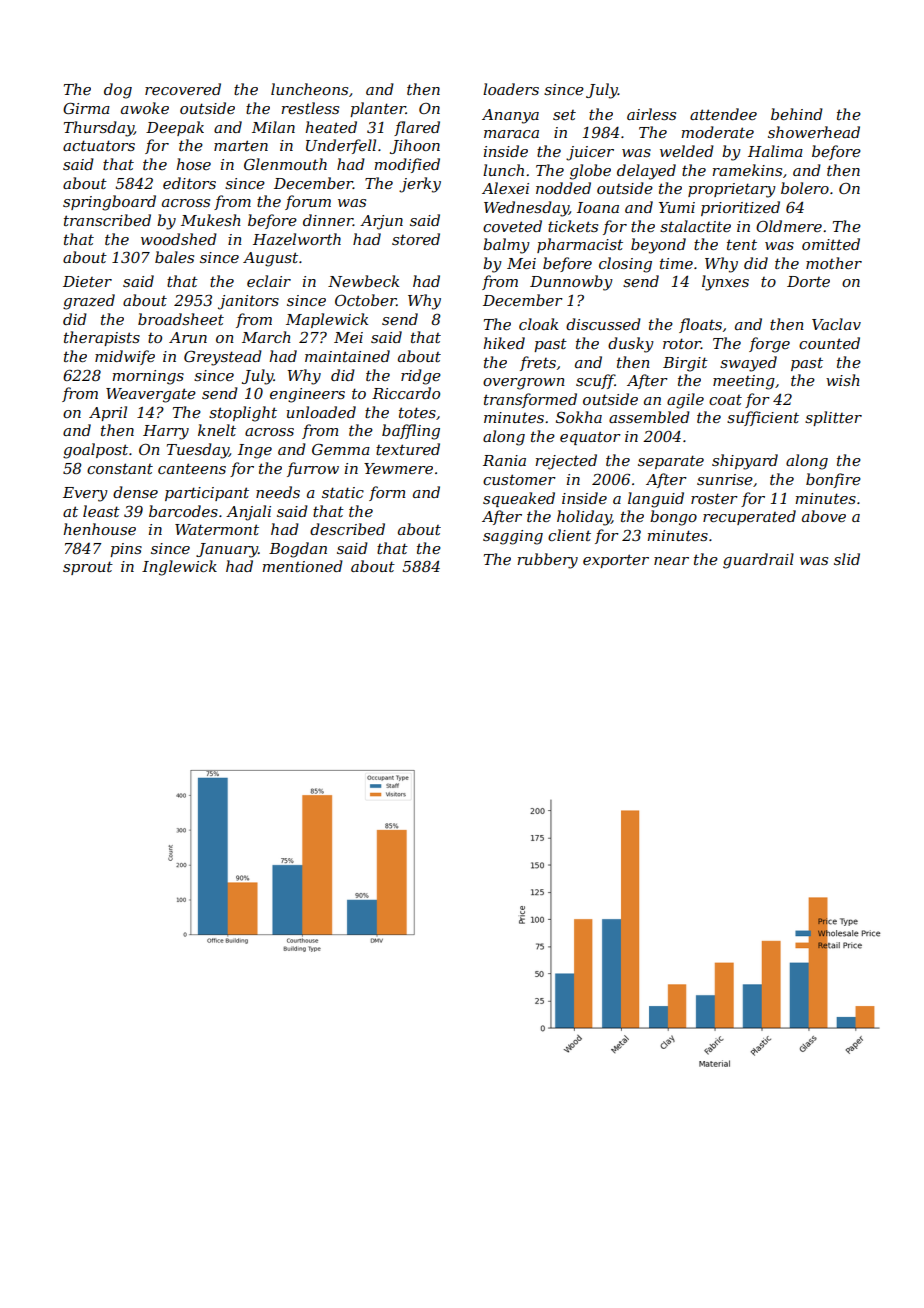 Image resolution: width=924 pixels, height=1308 pixels. What do you see at coordinates (723, 114) in the screenshot?
I see `attendee` at bounding box center [723, 114].
